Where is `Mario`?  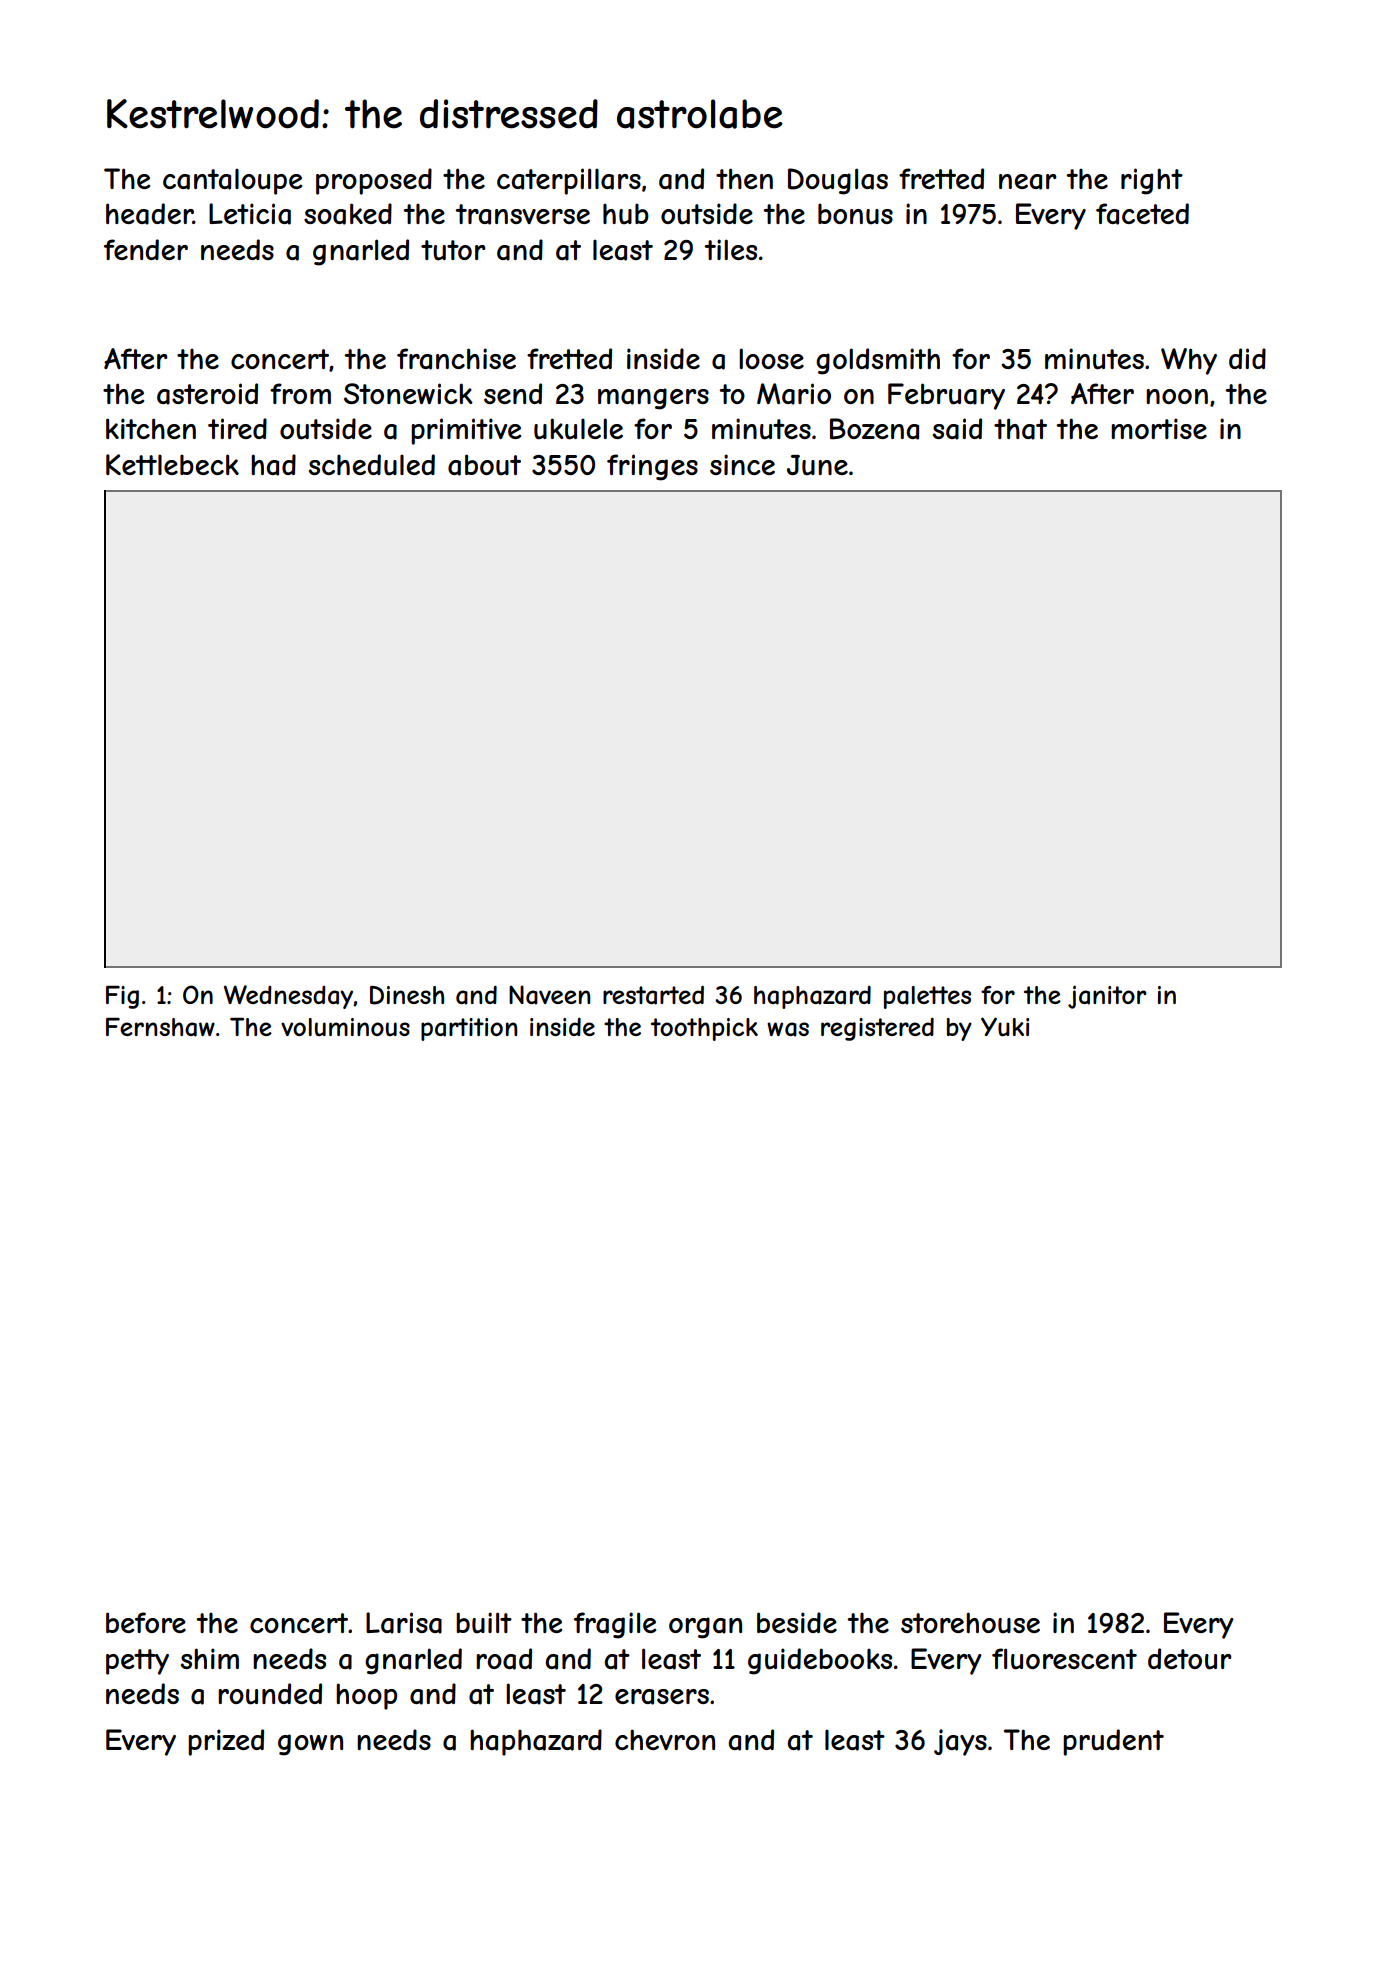 Mario is located at coordinates (794, 394).
